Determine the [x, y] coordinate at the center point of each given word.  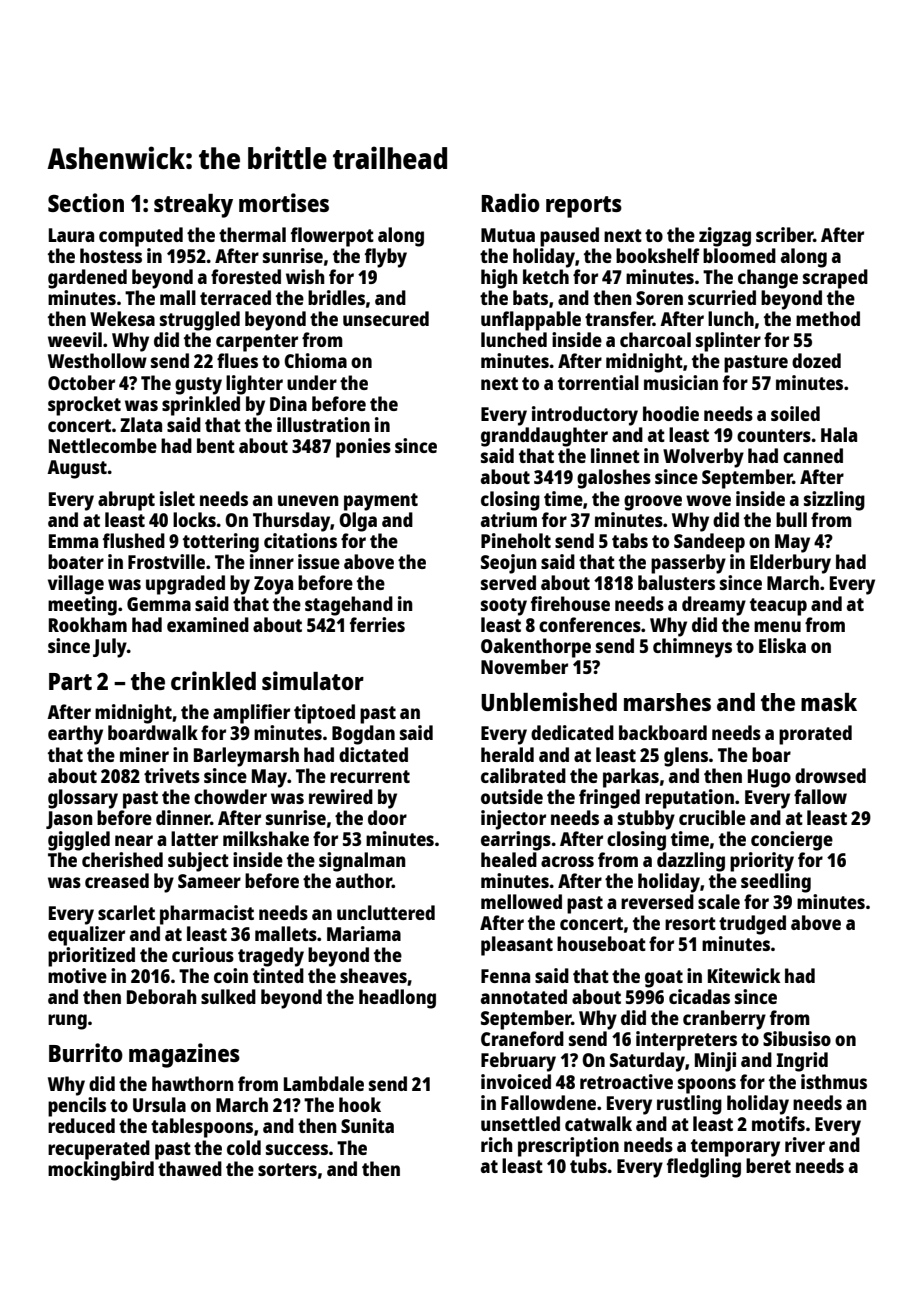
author [364, 880]
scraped [835, 279]
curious [203, 954]
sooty [504, 607]
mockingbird [101, 1171]
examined [208, 624]
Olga [358, 522]
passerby [688, 564]
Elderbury [790, 564]
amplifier [251, 714]
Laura [71, 235]
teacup [778, 607]
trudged [752, 925]
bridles [336, 297]
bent [216, 445]
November [524, 666]
